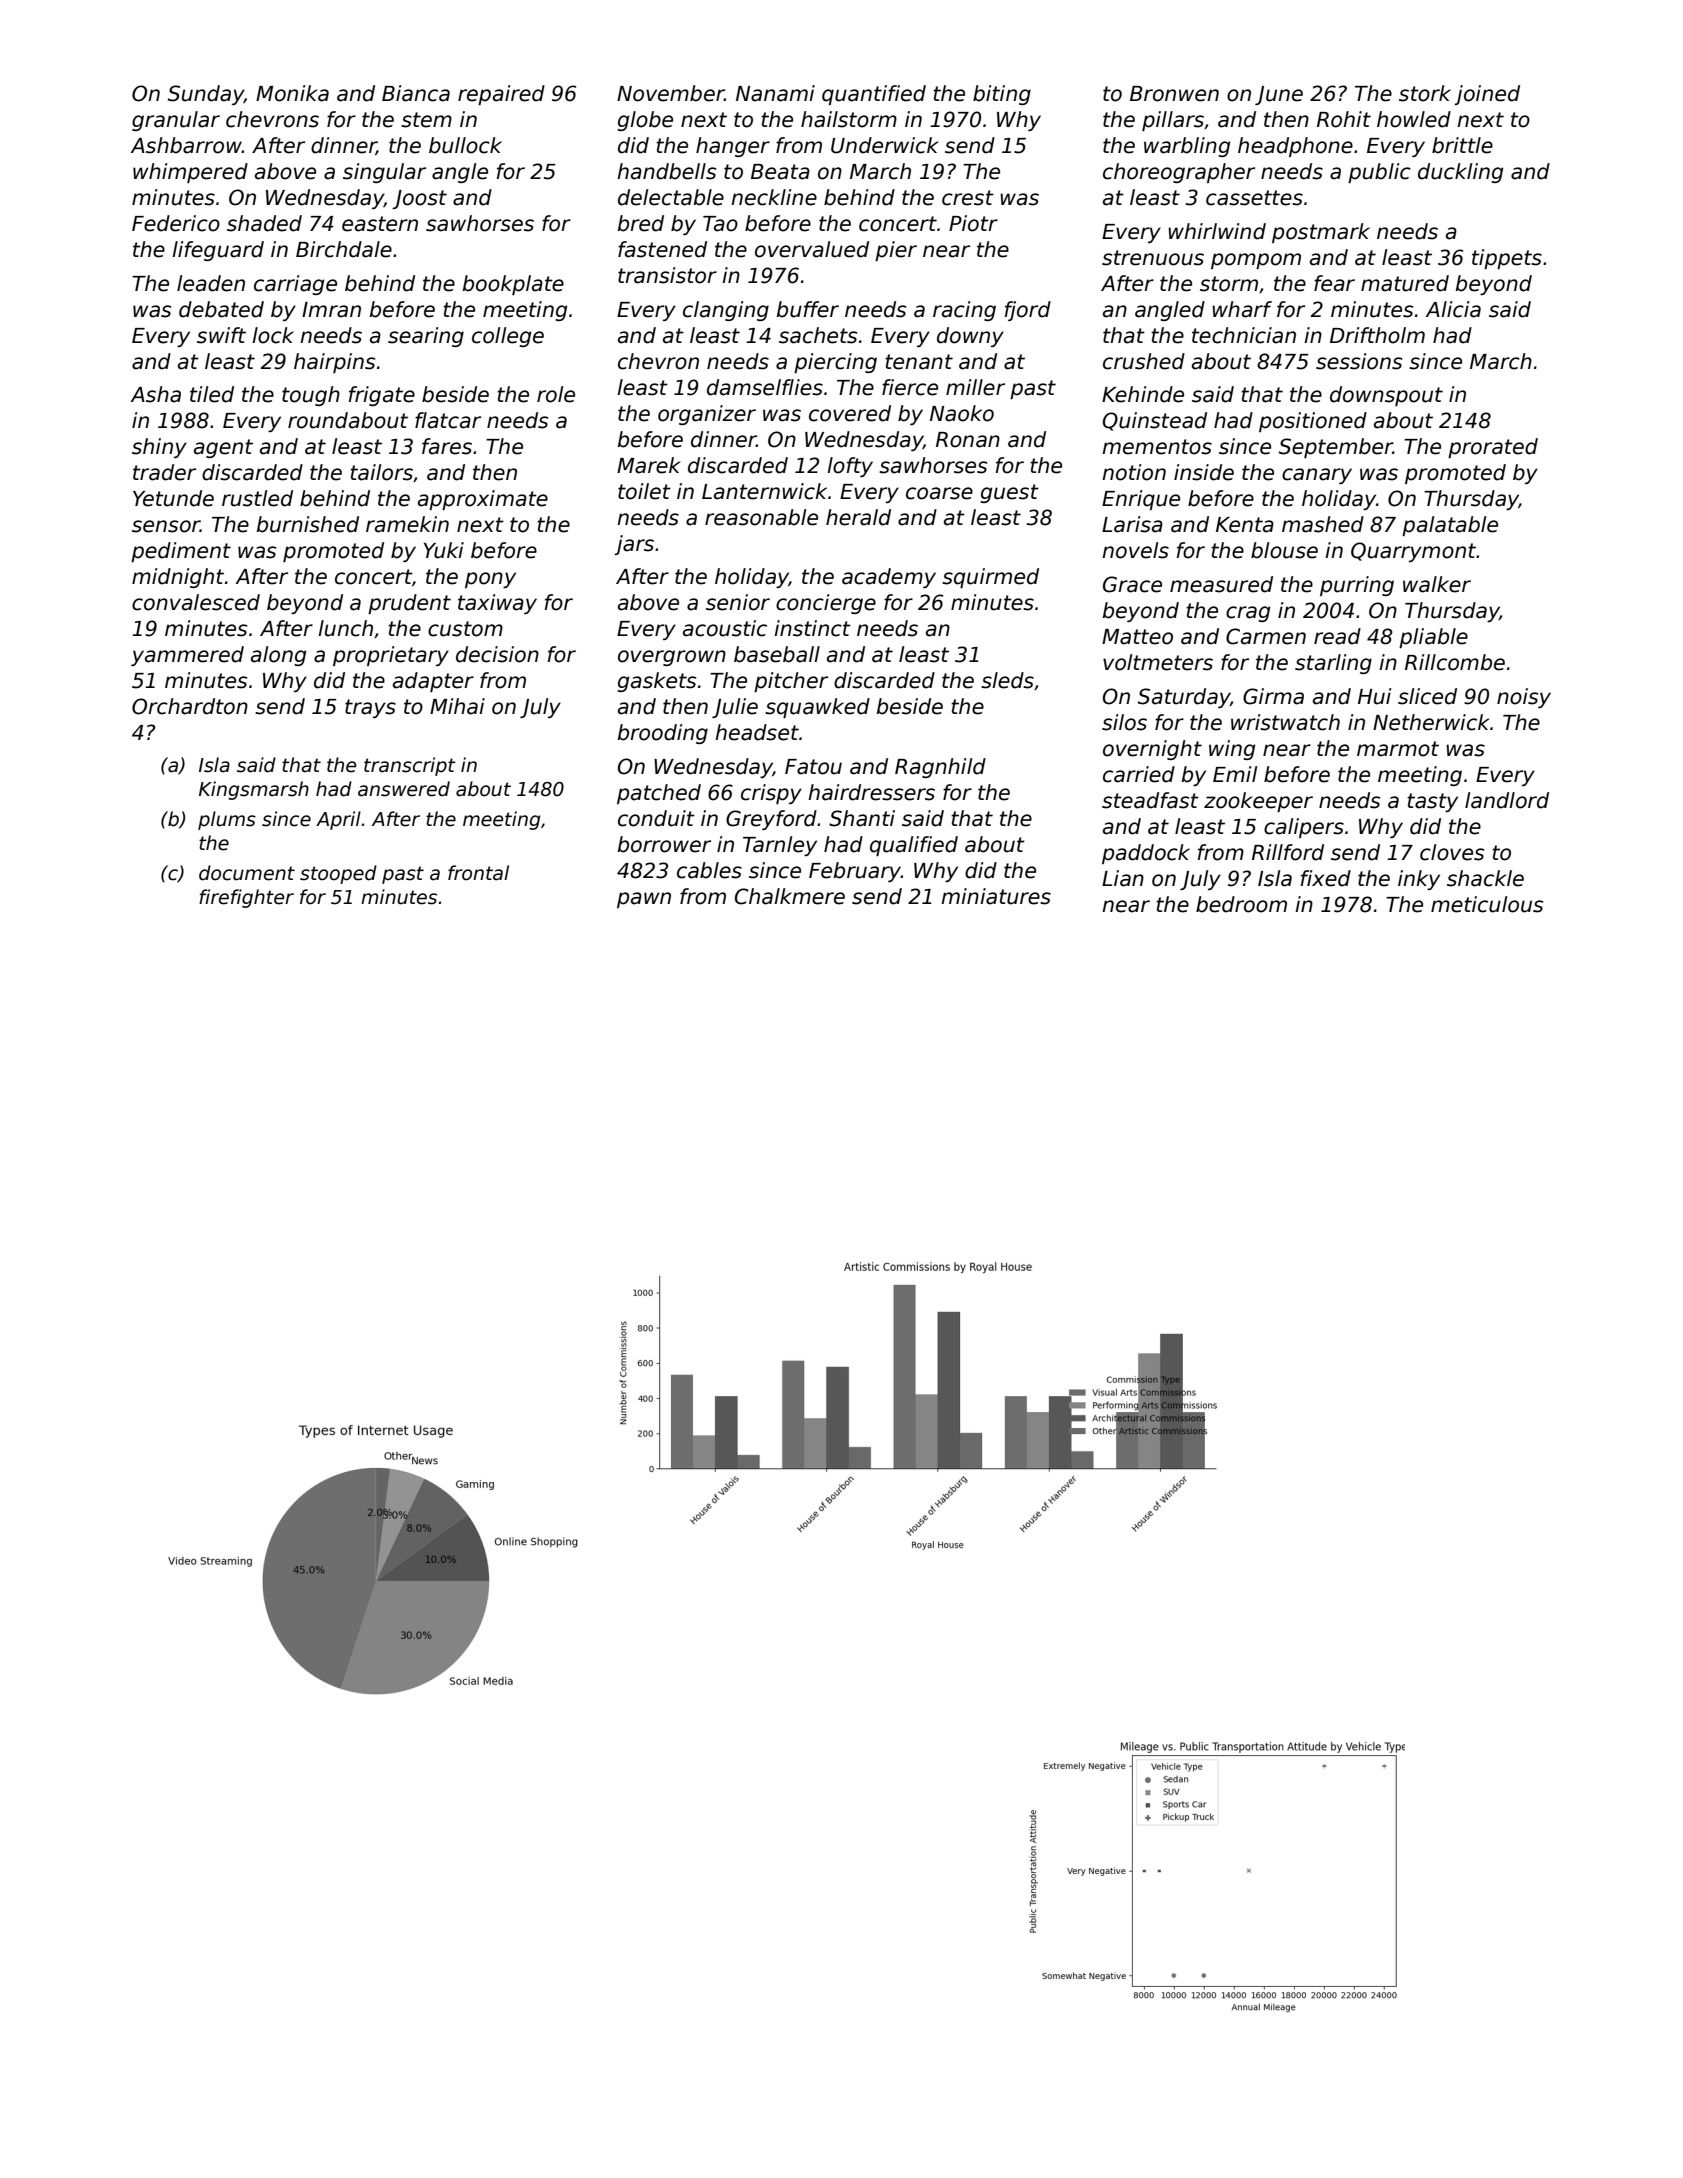 Image resolution: width=1683 pixels, height=2178 pixels. What do you see at coordinates (813, 767) in the screenshot?
I see `Fatou` at bounding box center [813, 767].
